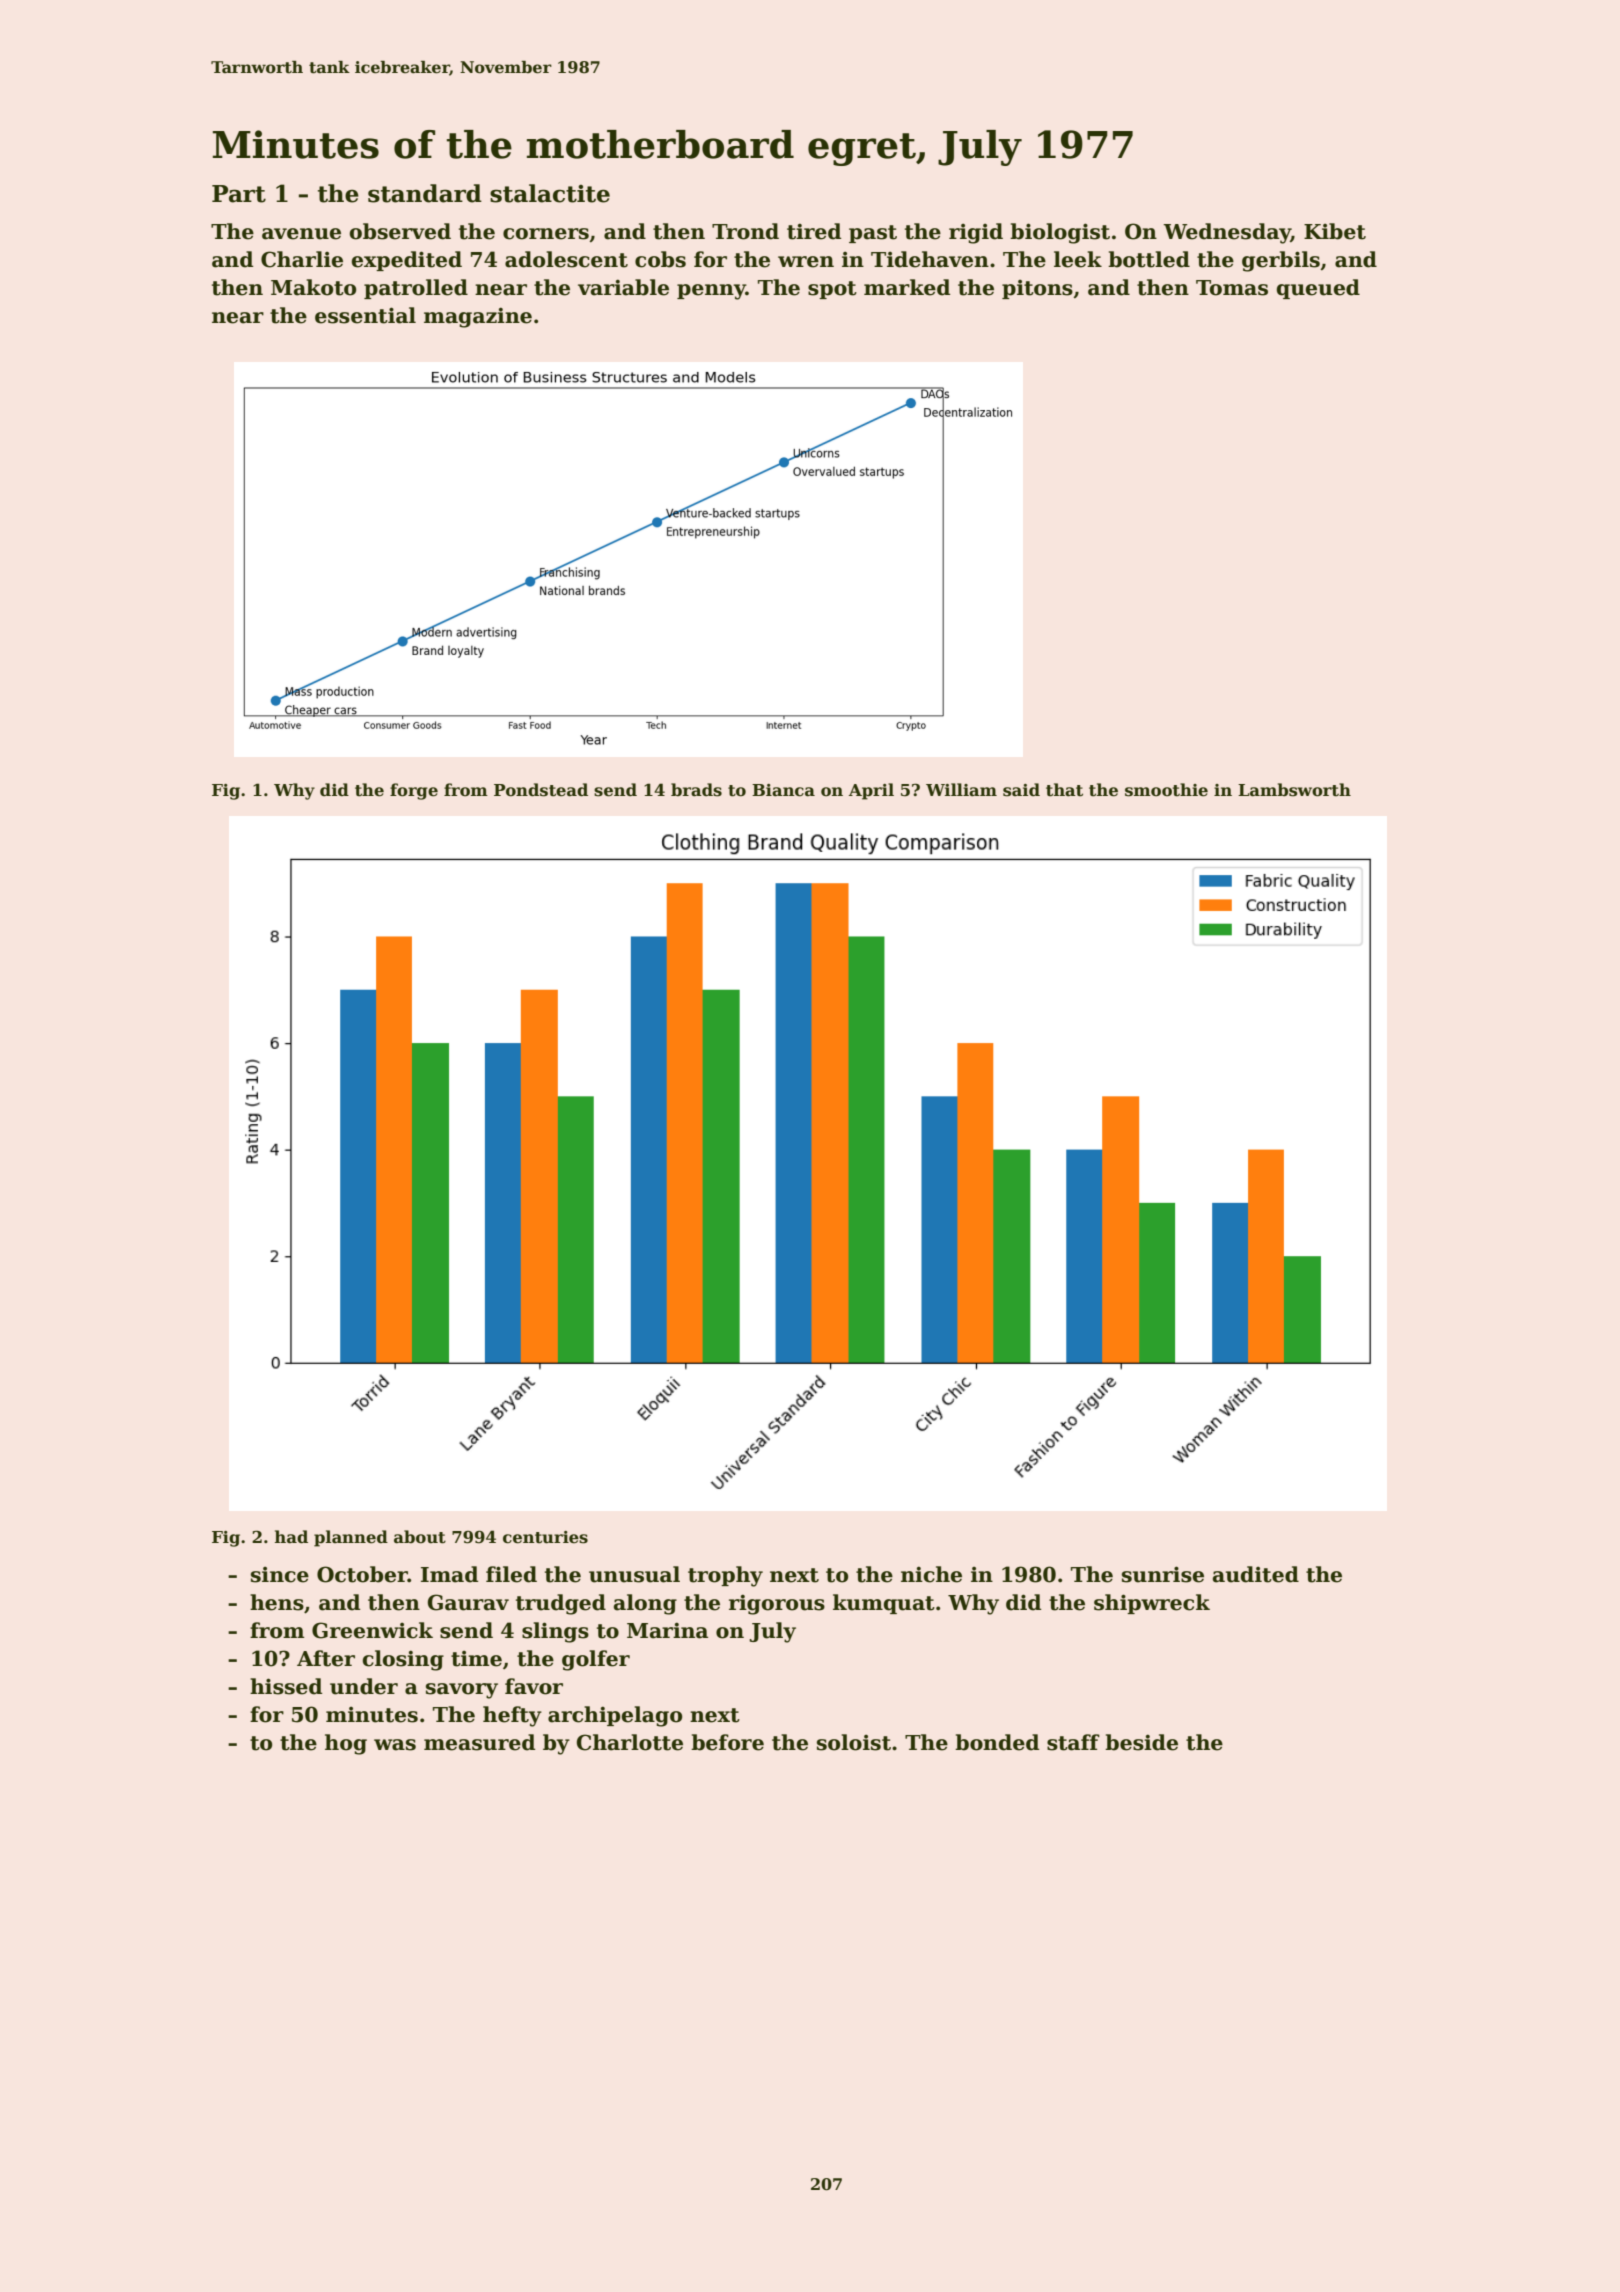 This image has height=2292, width=1620. I want to click on Makoto, so click(313, 287).
